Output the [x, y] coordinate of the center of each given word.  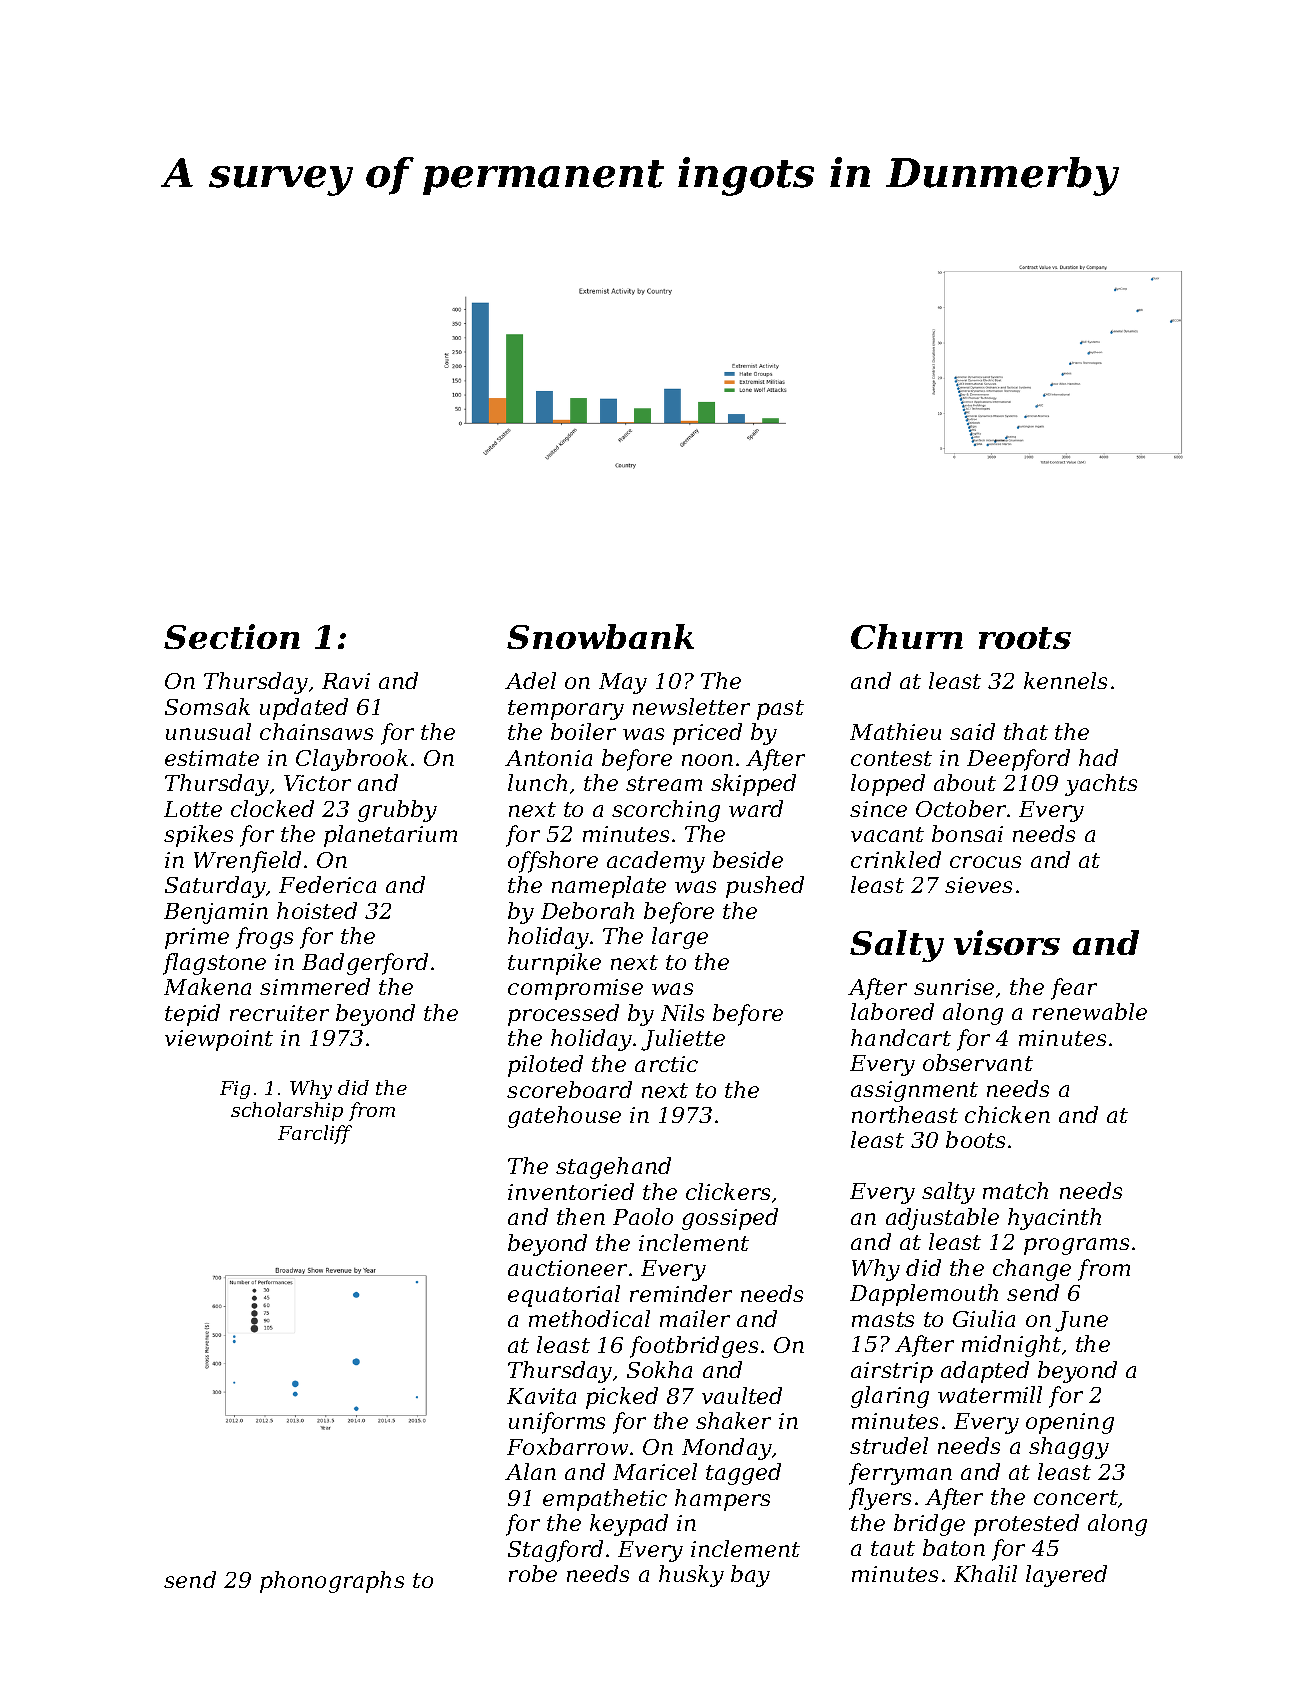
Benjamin [216, 913]
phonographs [332, 1582]
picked [622, 1398]
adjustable [942, 1219]
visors [1007, 942]
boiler [583, 731]
